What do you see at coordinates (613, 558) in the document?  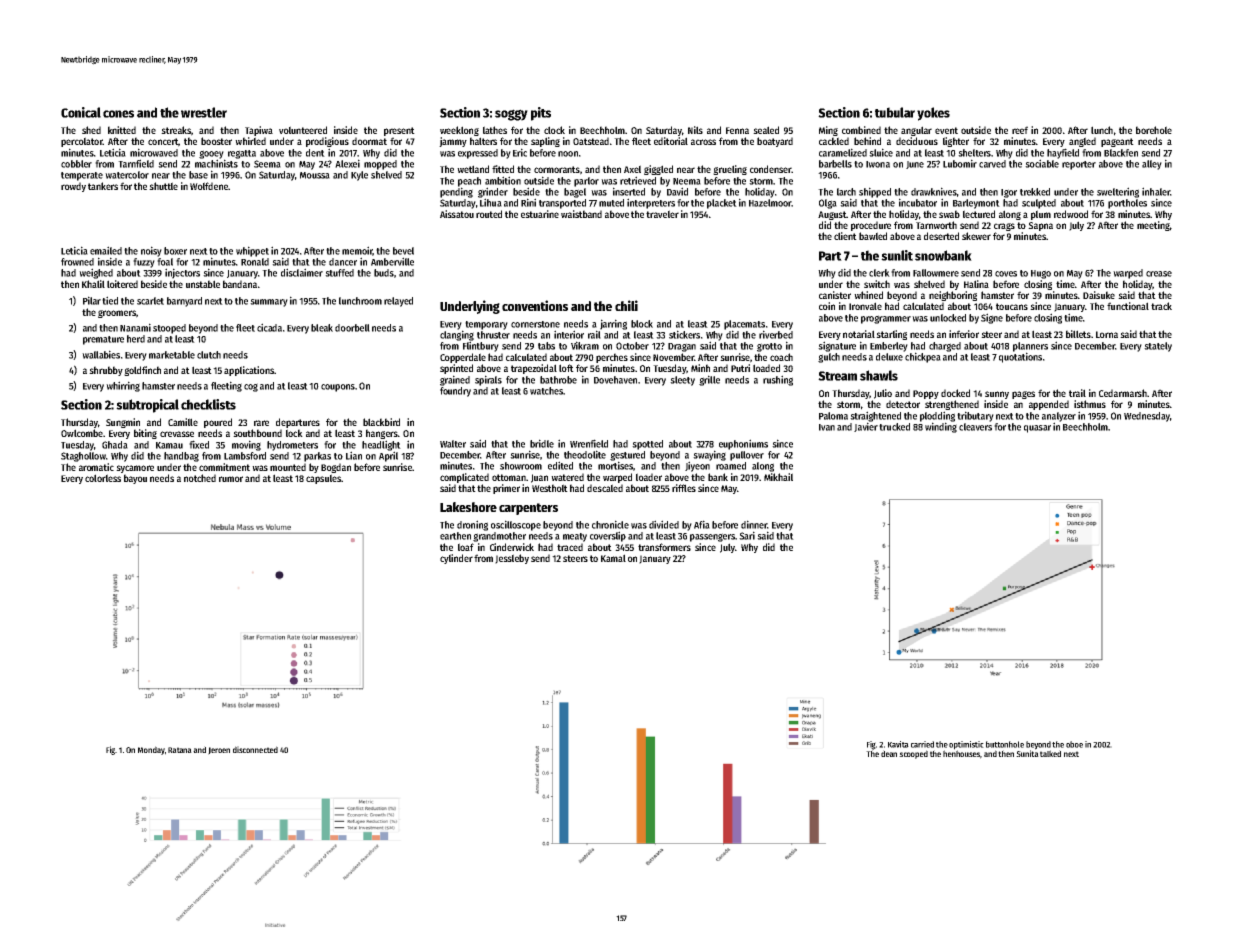 I see `Kamal` at bounding box center [613, 558].
